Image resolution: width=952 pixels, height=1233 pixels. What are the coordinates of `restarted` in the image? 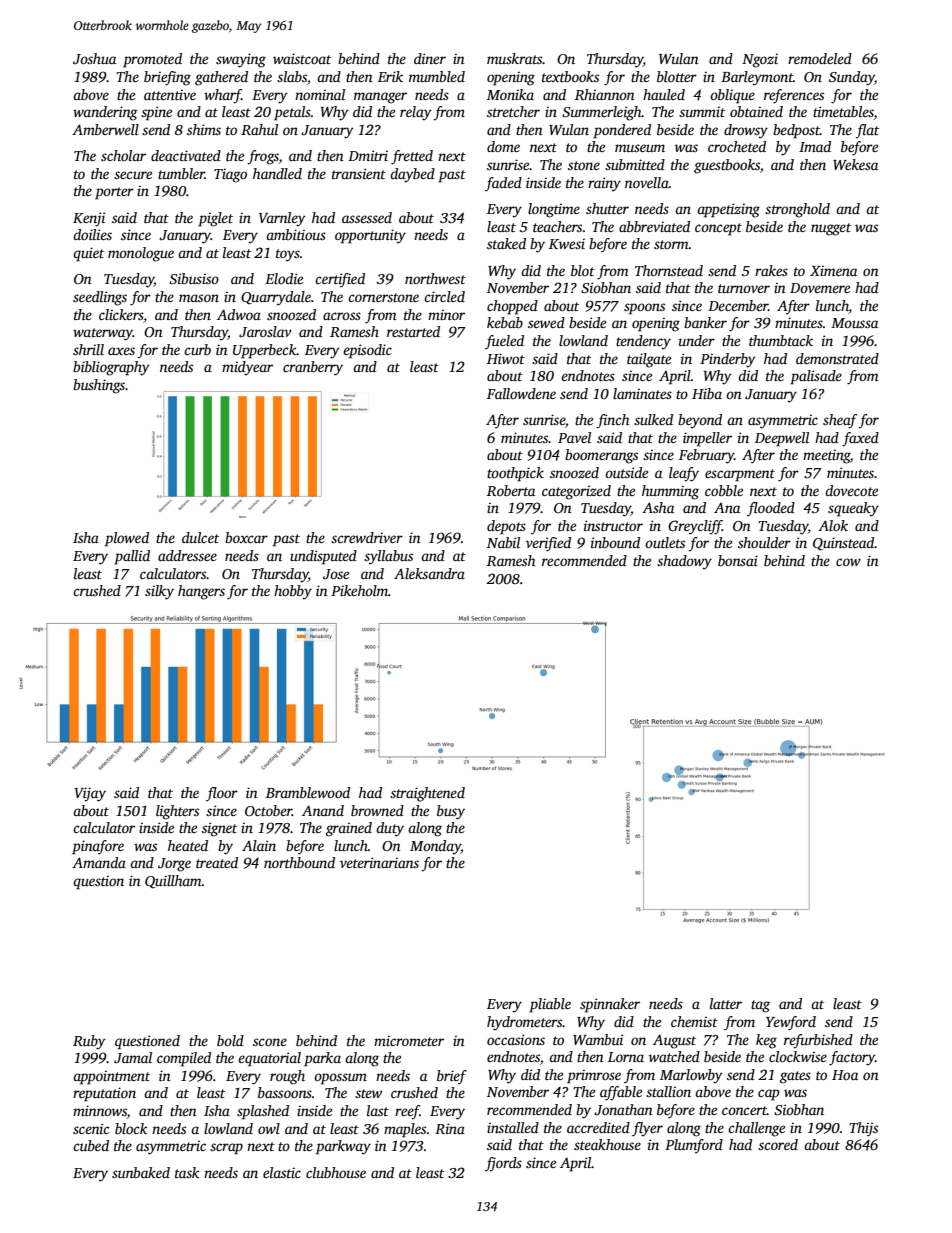 It's located at (413, 331).
